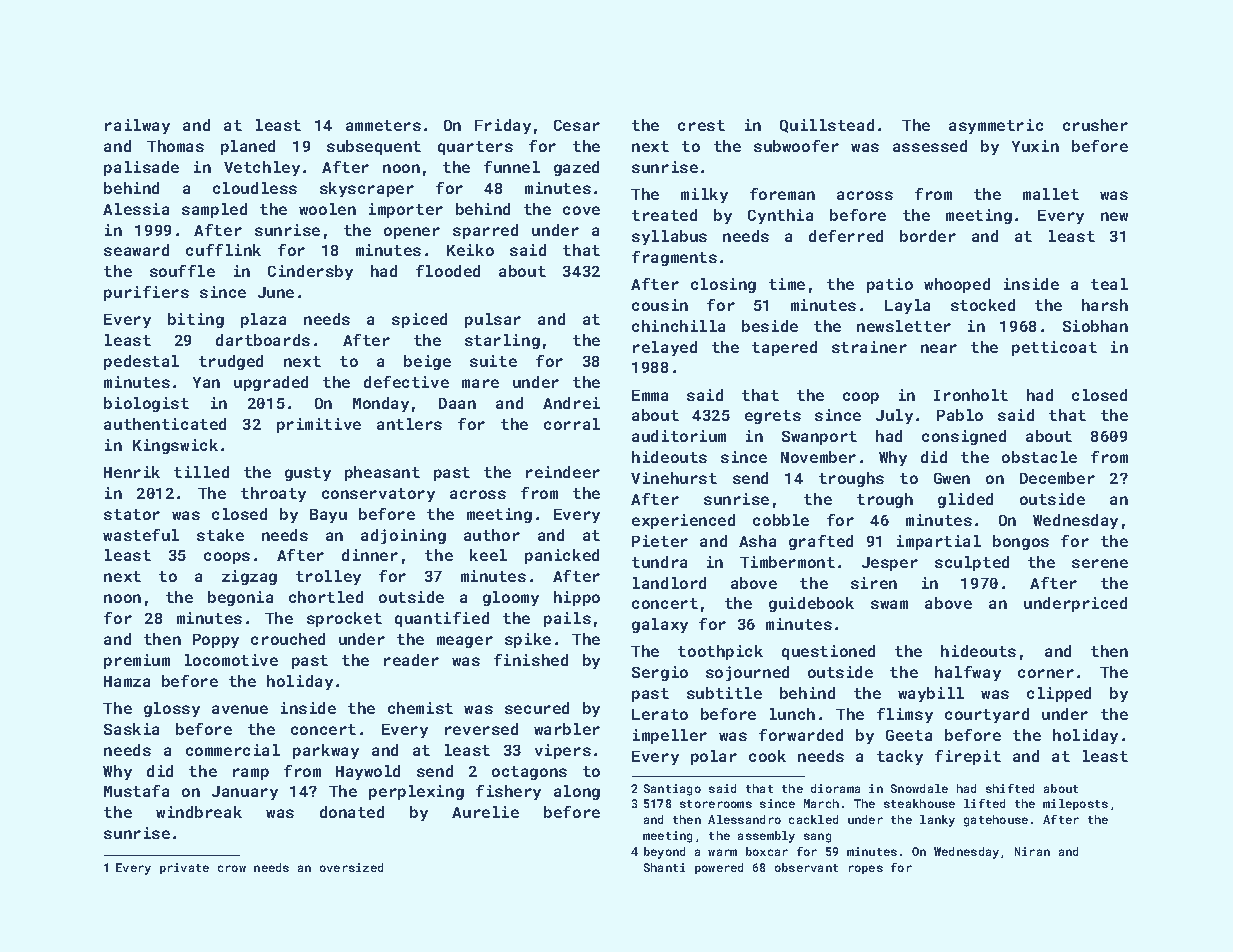 This document has height=952, width=1233. Describe the element at coordinates (1021, 542) in the document. I see `bongos` at that location.
